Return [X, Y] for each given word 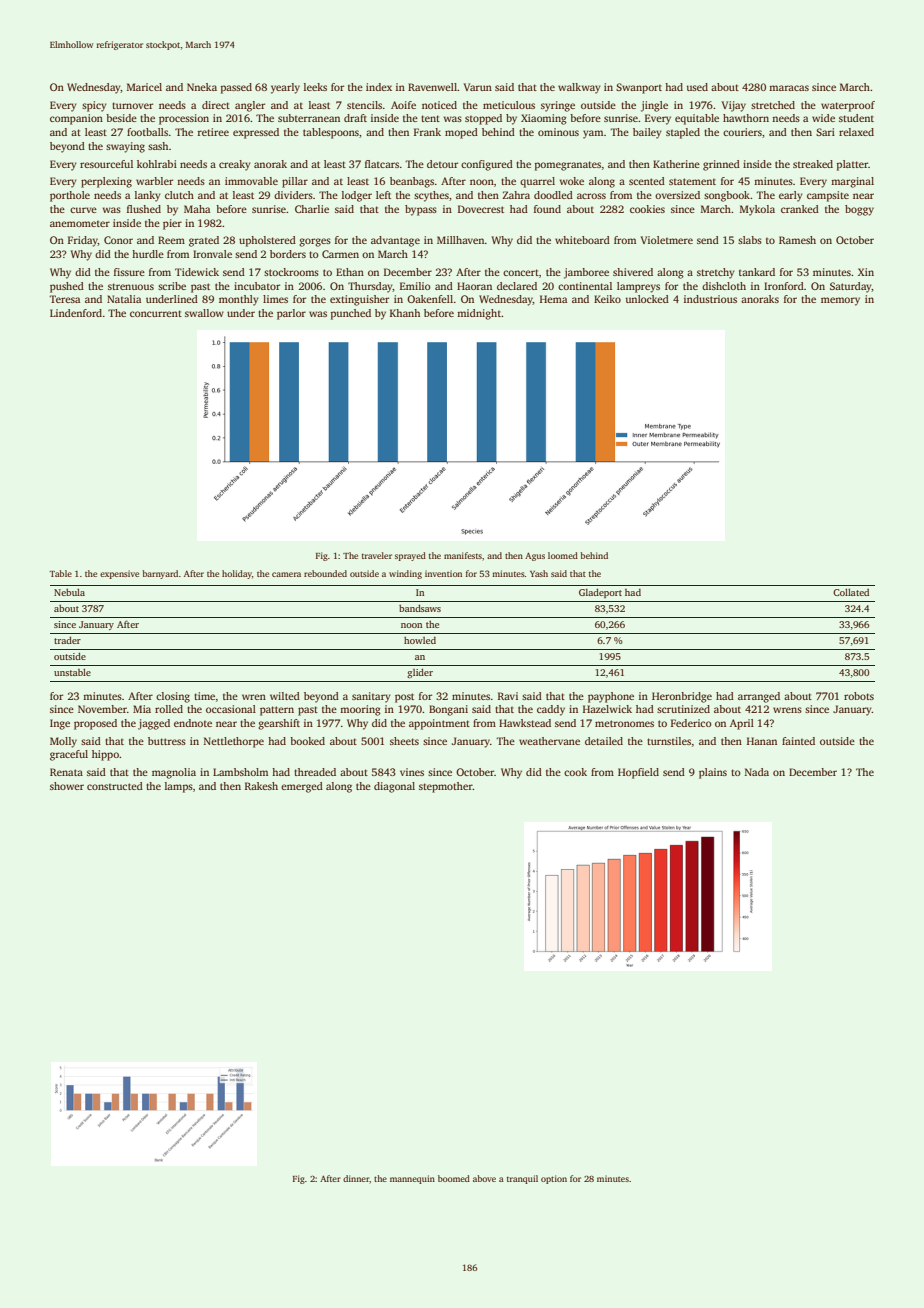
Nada [757, 772]
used [697, 87]
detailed [604, 741]
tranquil [522, 1179]
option [554, 1179]
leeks [315, 87]
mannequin [412, 1179]
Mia [142, 709]
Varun [478, 87]
